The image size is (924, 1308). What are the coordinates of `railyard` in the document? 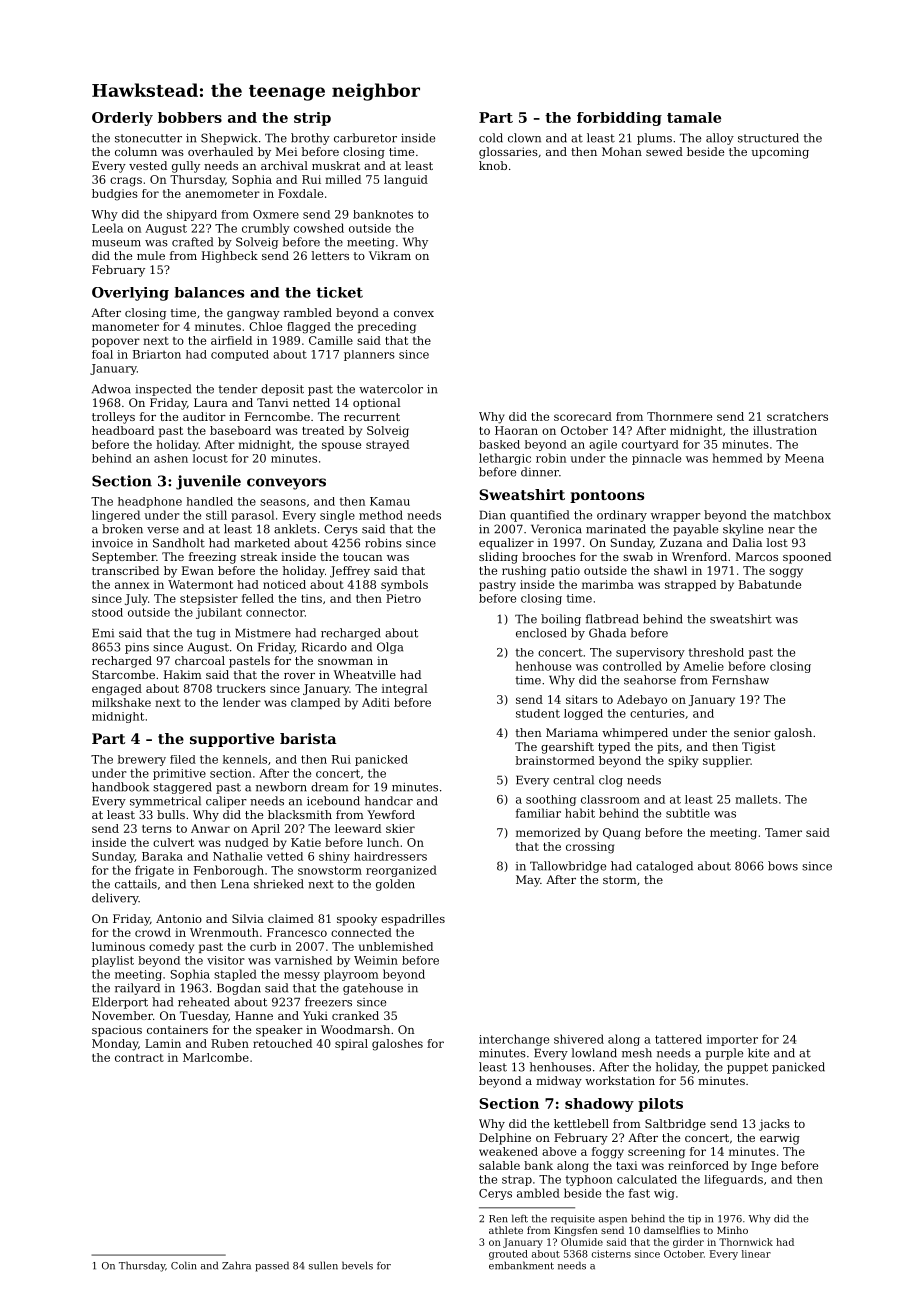 It's located at (137, 989).
